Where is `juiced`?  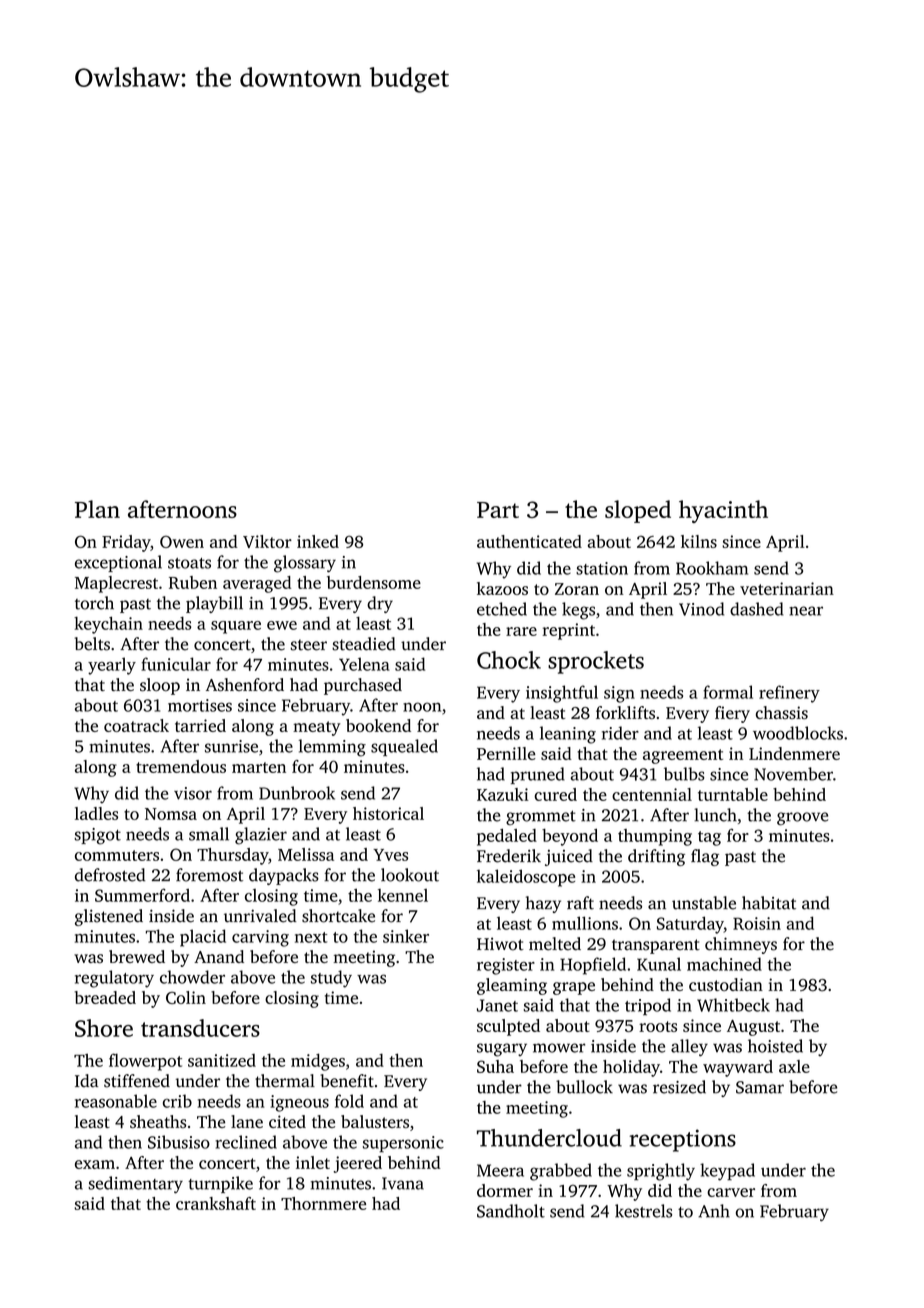 juiced is located at coordinates (569, 857).
